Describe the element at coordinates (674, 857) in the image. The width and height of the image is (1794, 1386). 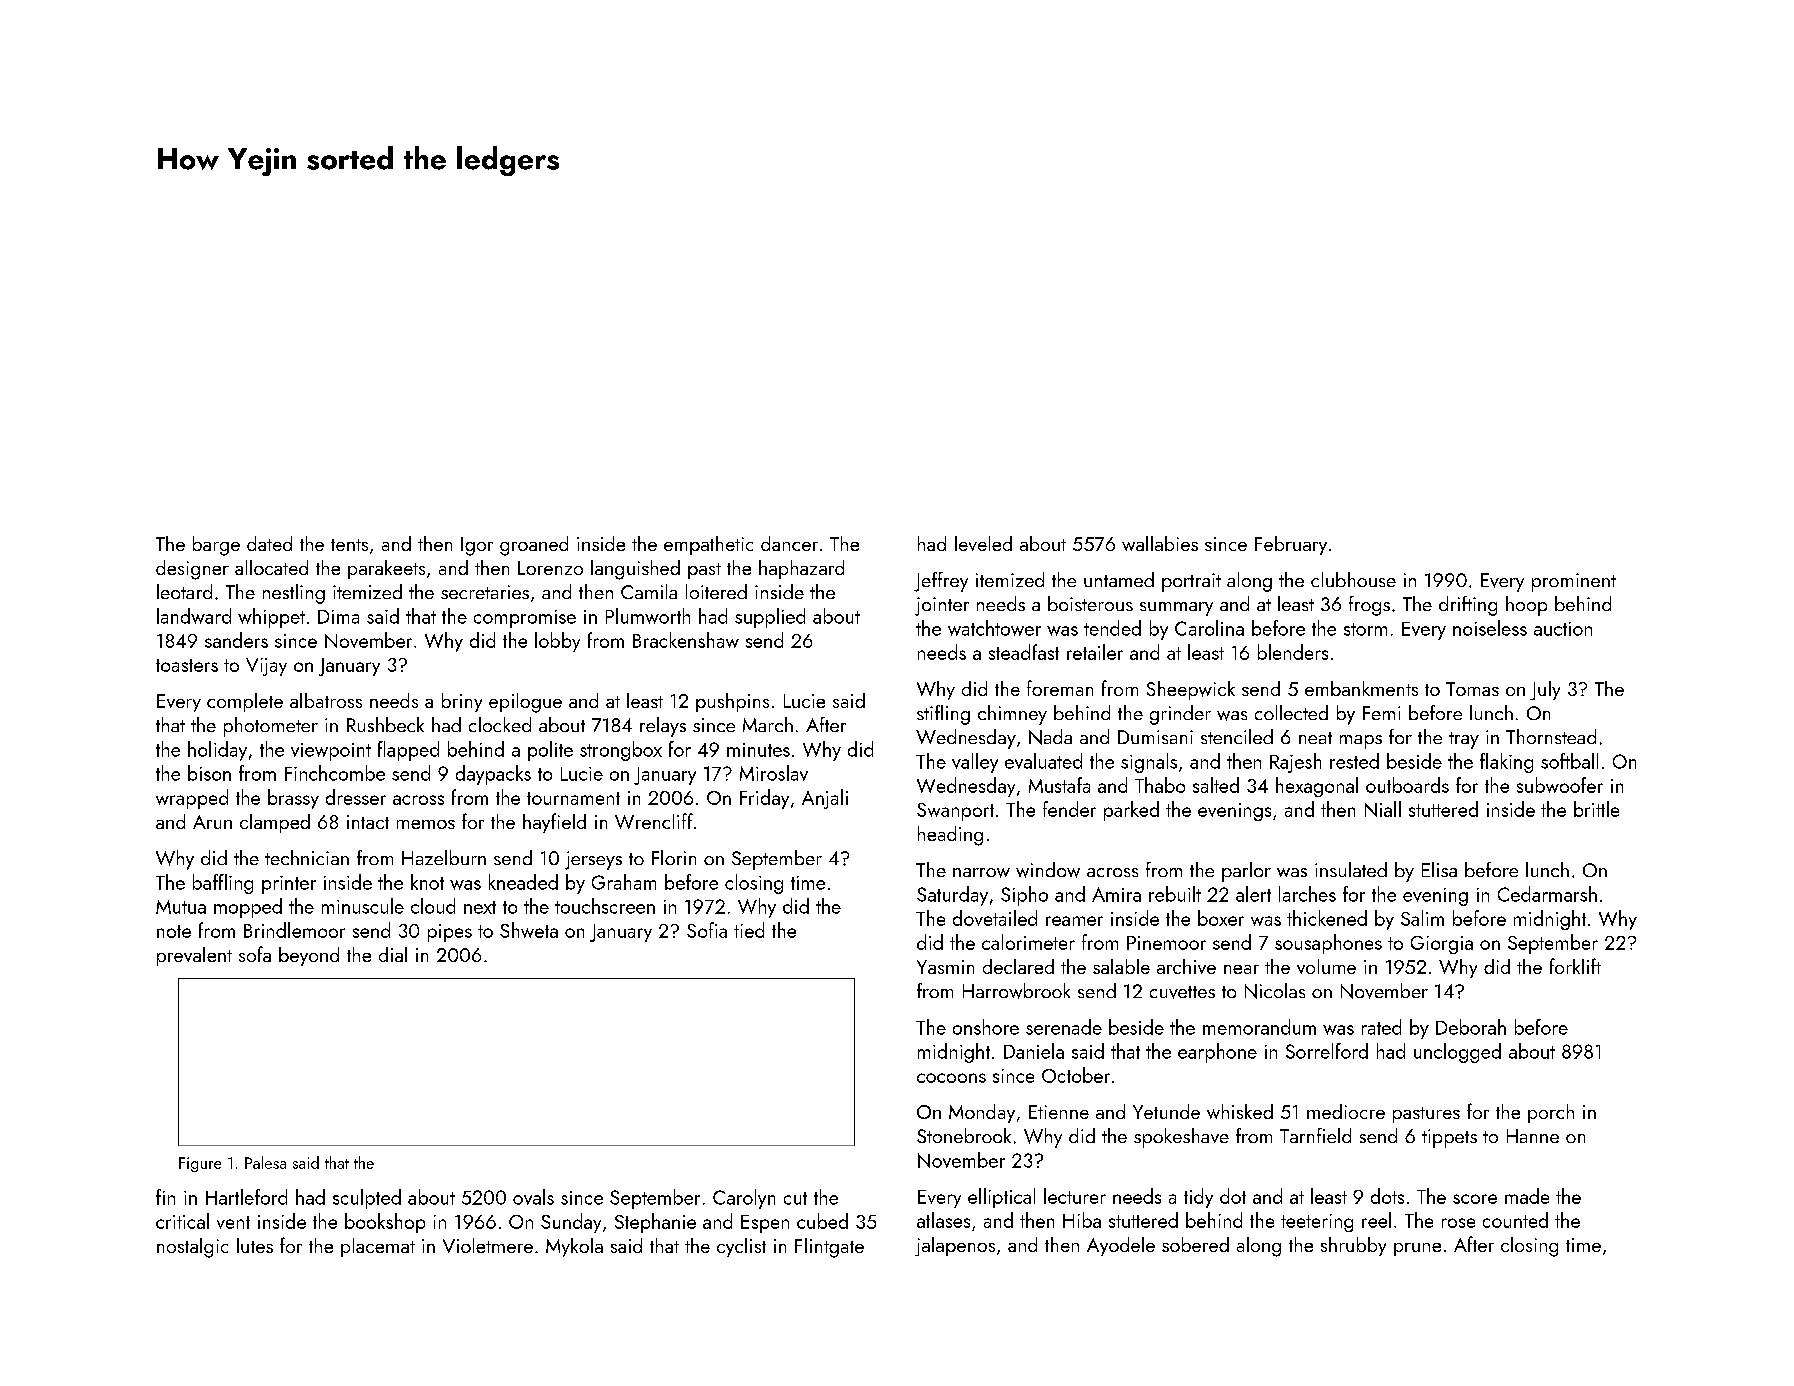
I see `Florin` at that location.
